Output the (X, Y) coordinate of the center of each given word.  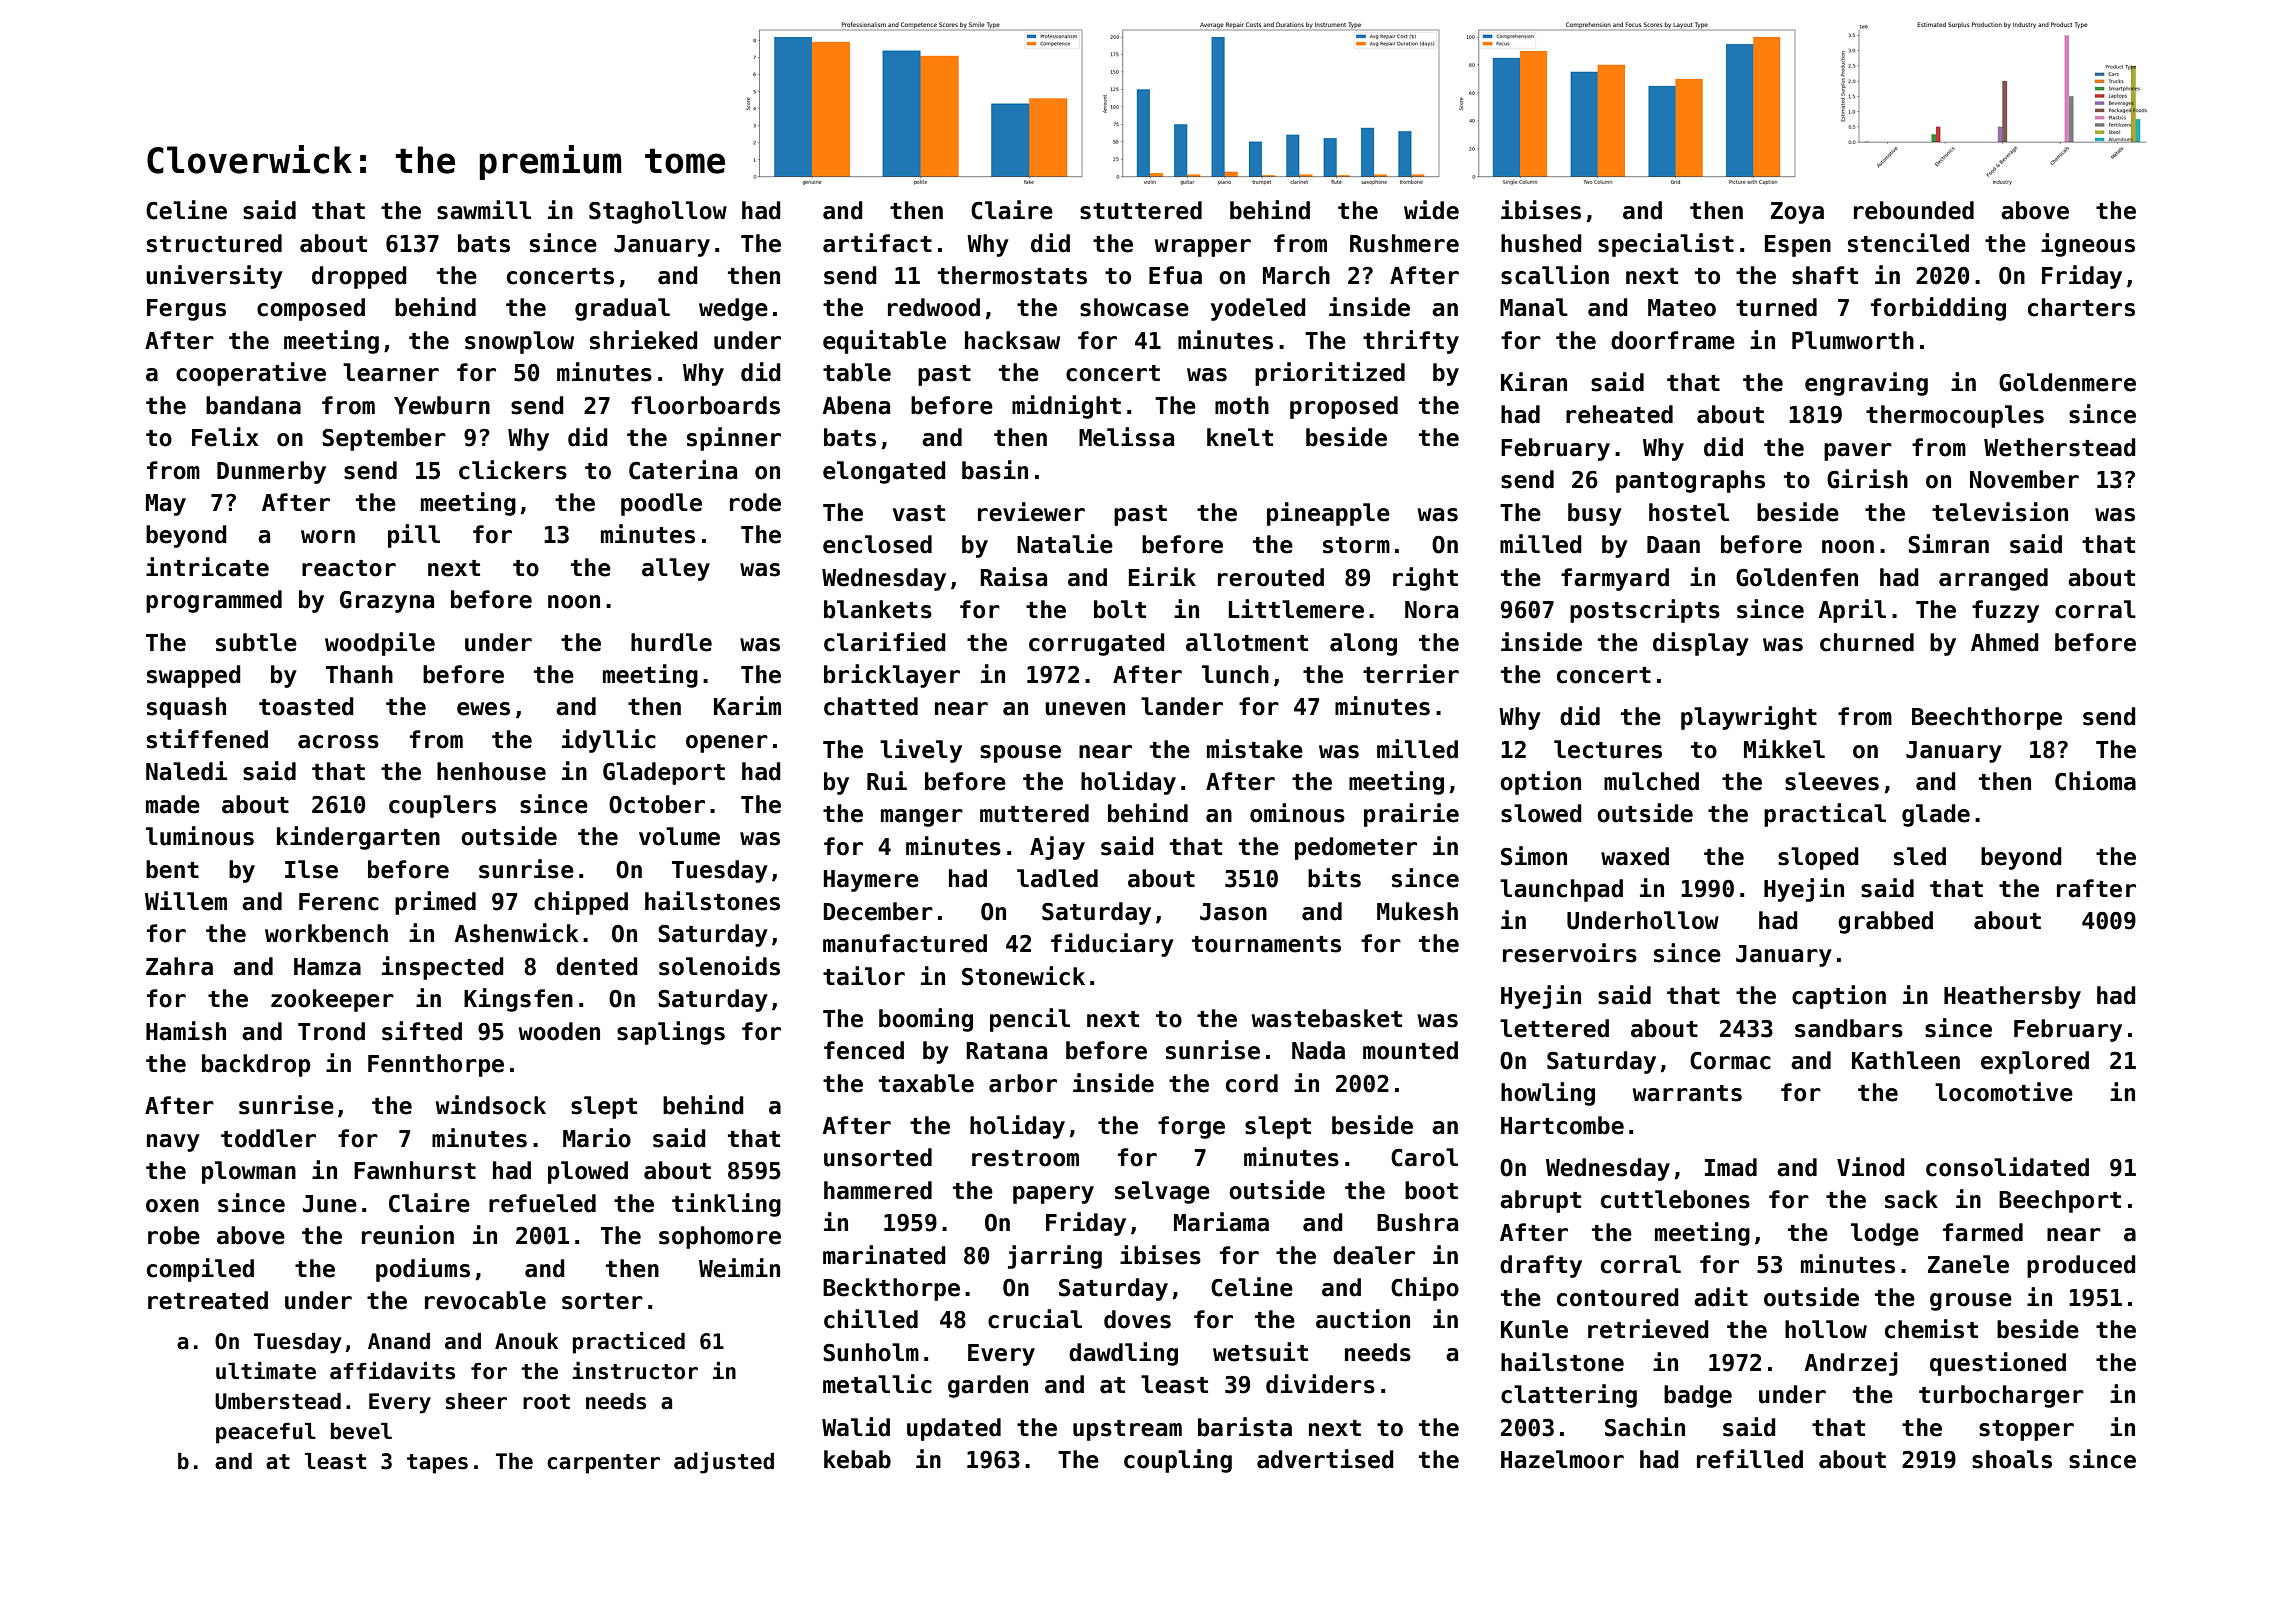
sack (1911, 1199)
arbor (1023, 1083)
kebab (857, 1459)
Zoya (1797, 213)
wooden (559, 1031)
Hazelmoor (1562, 1459)
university (214, 277)
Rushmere (1404, 243)
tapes (437, 1464)
